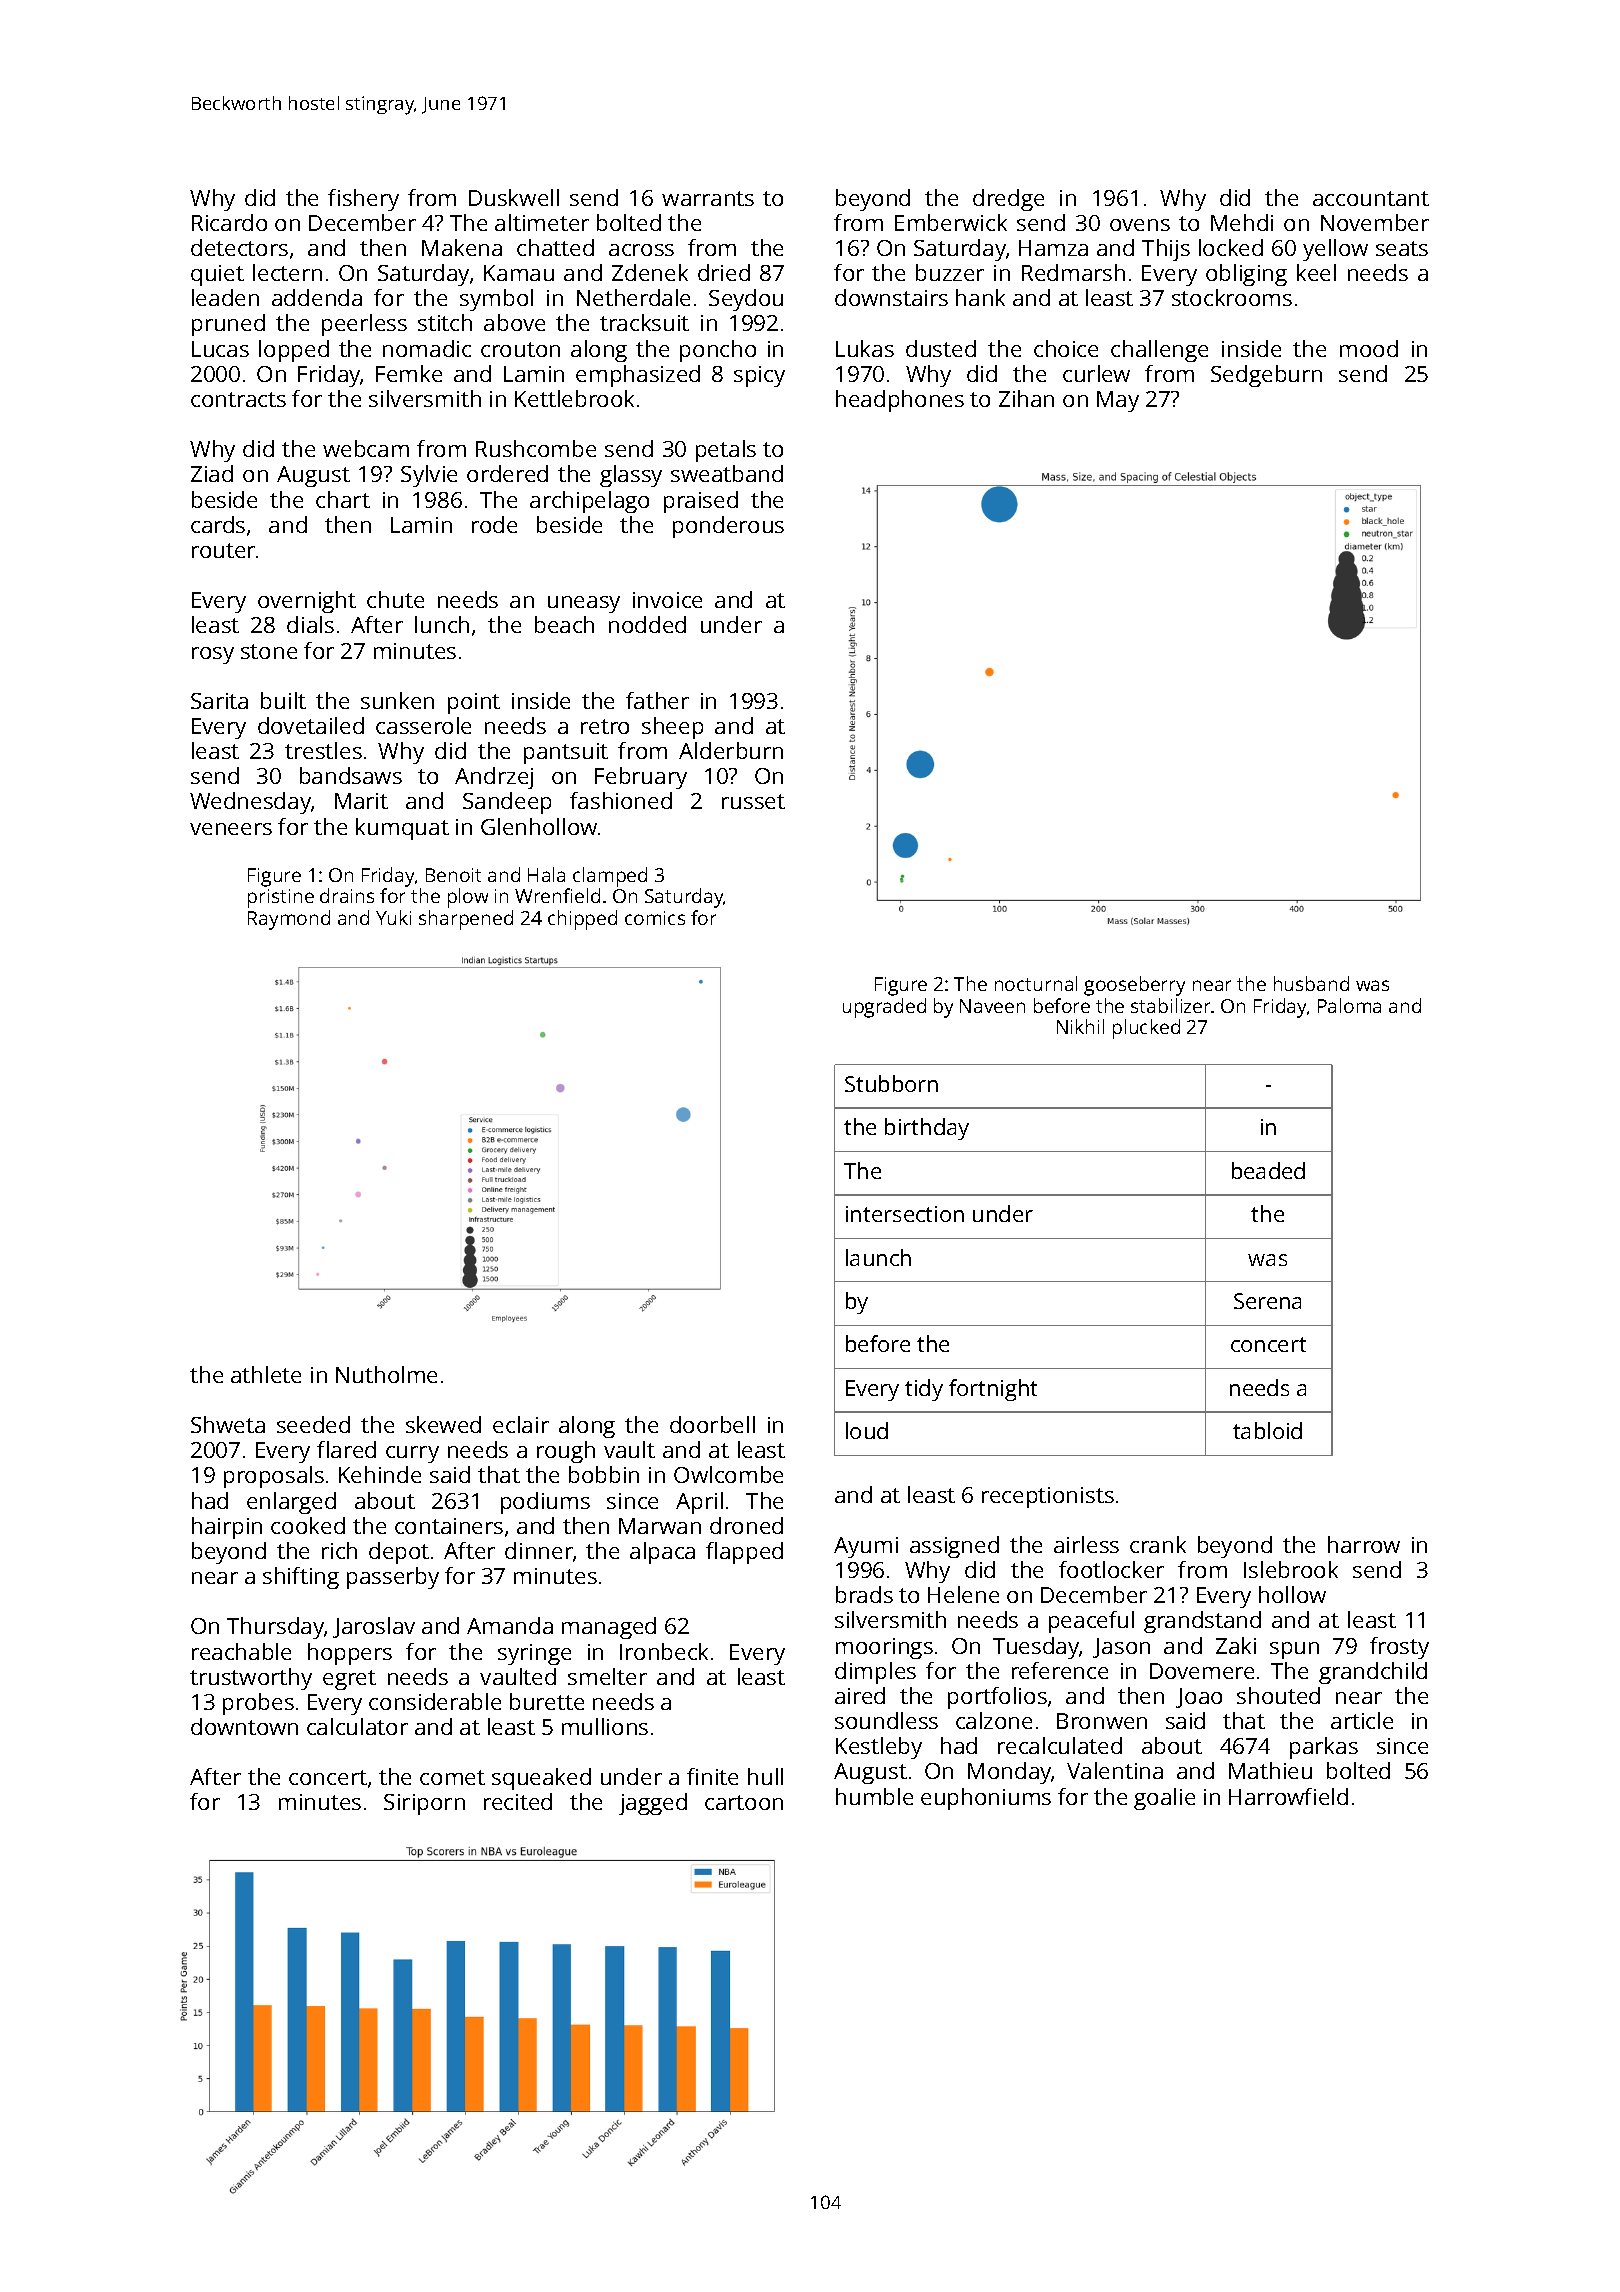  Describe the element at coordinates (518, 1801) in the screenshot. I see `recited` at that location.
